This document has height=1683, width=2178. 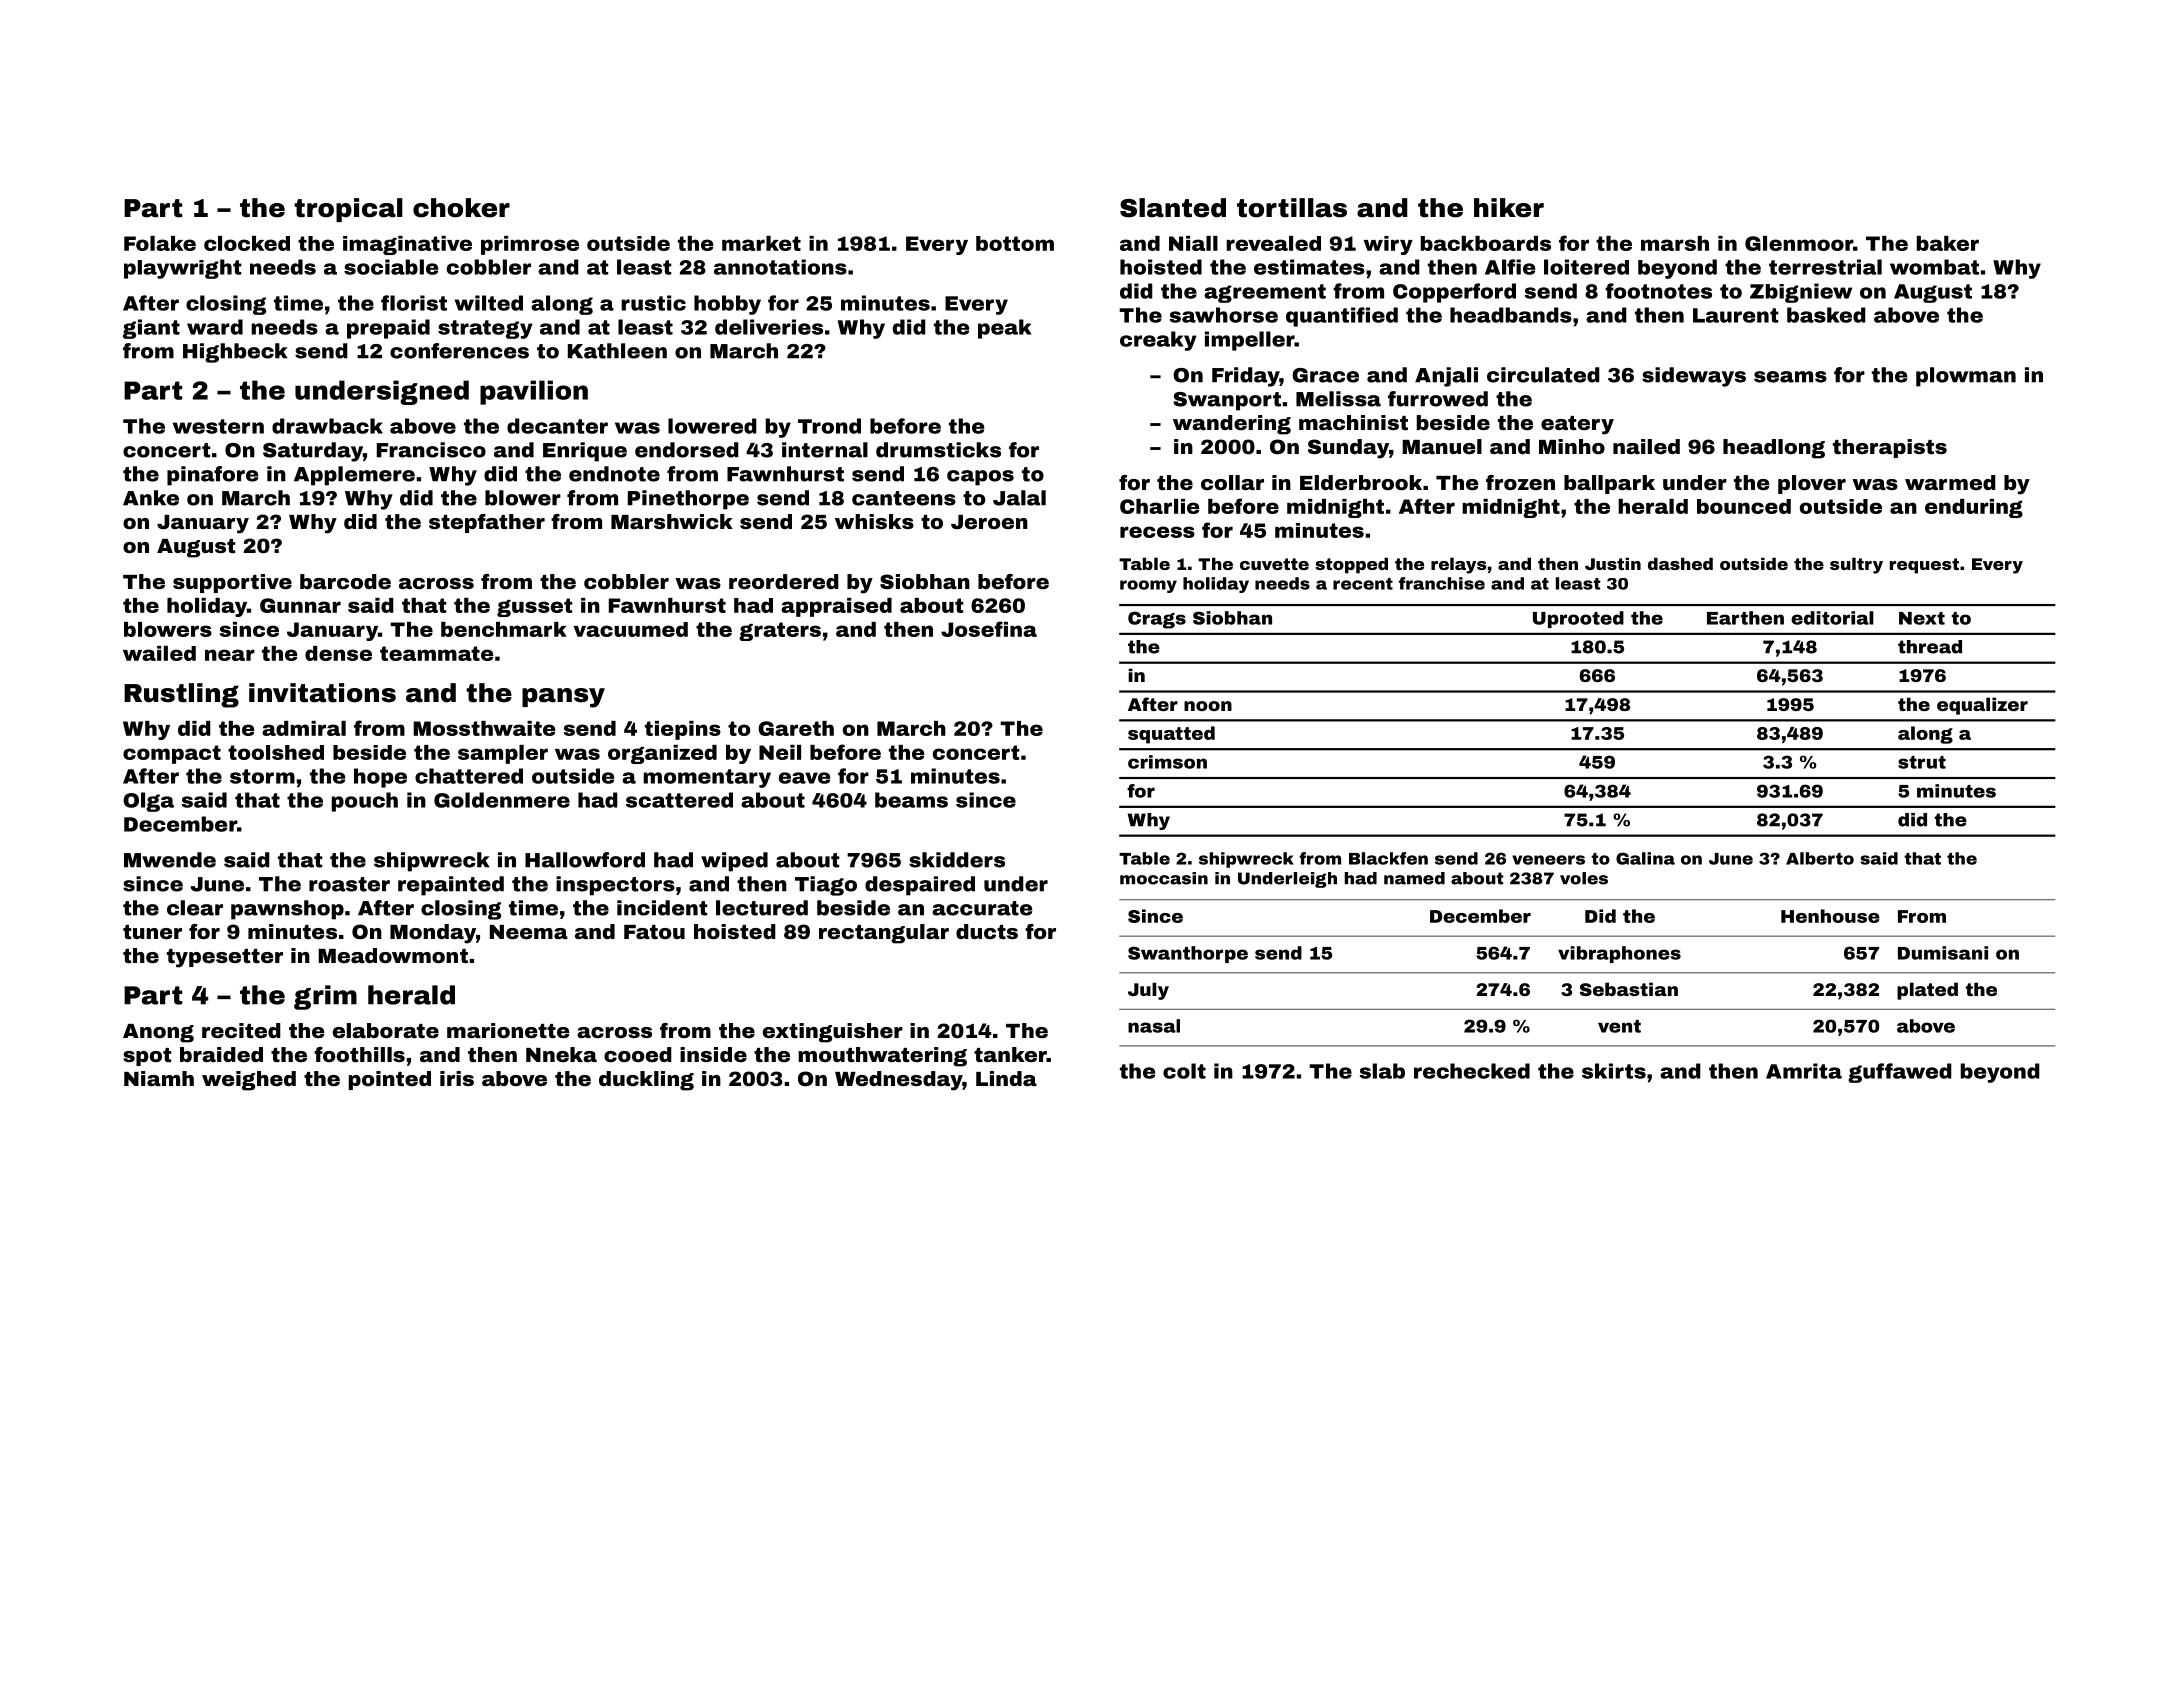 What do you see at coordinates (1458, 565) in the document?
I see `relays` at bounding box center [1458, 565].
